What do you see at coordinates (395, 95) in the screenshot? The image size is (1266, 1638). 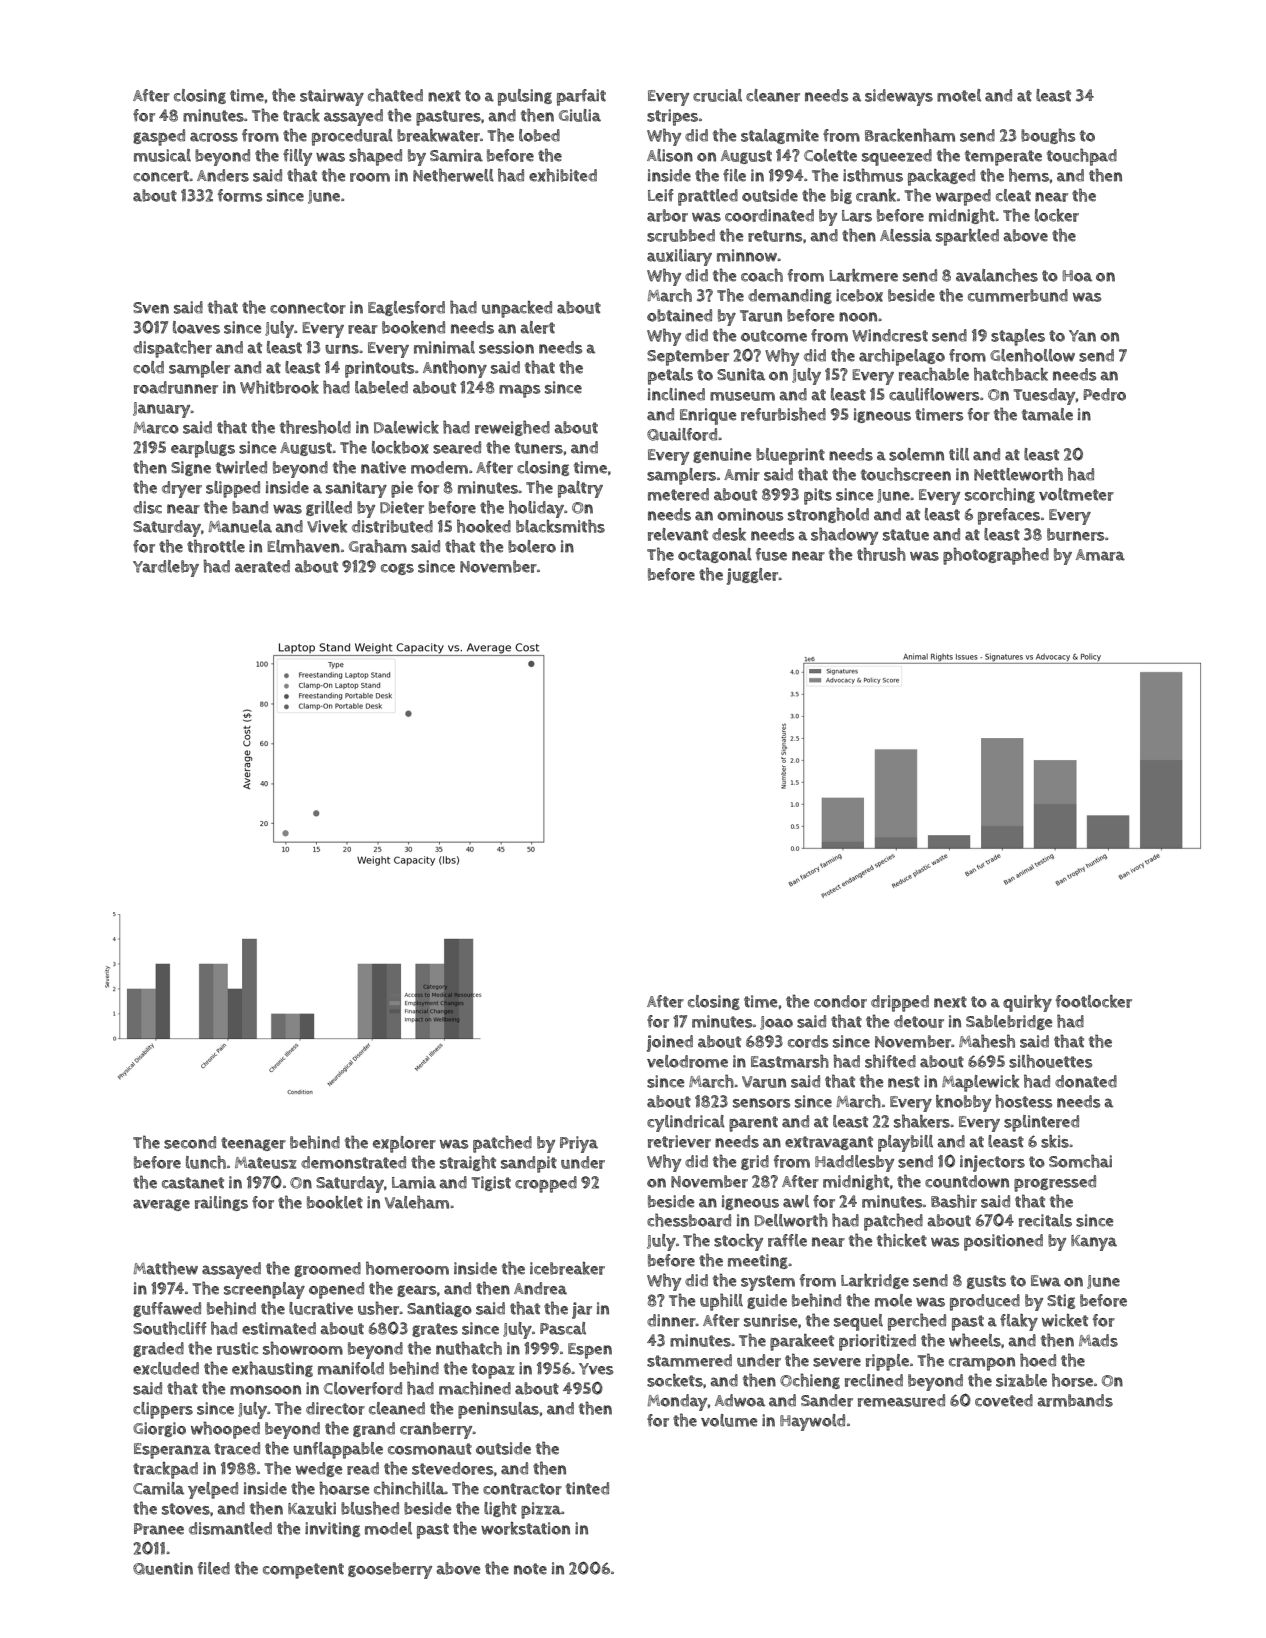 I see `chatted` at bounding box center [395, 95].
